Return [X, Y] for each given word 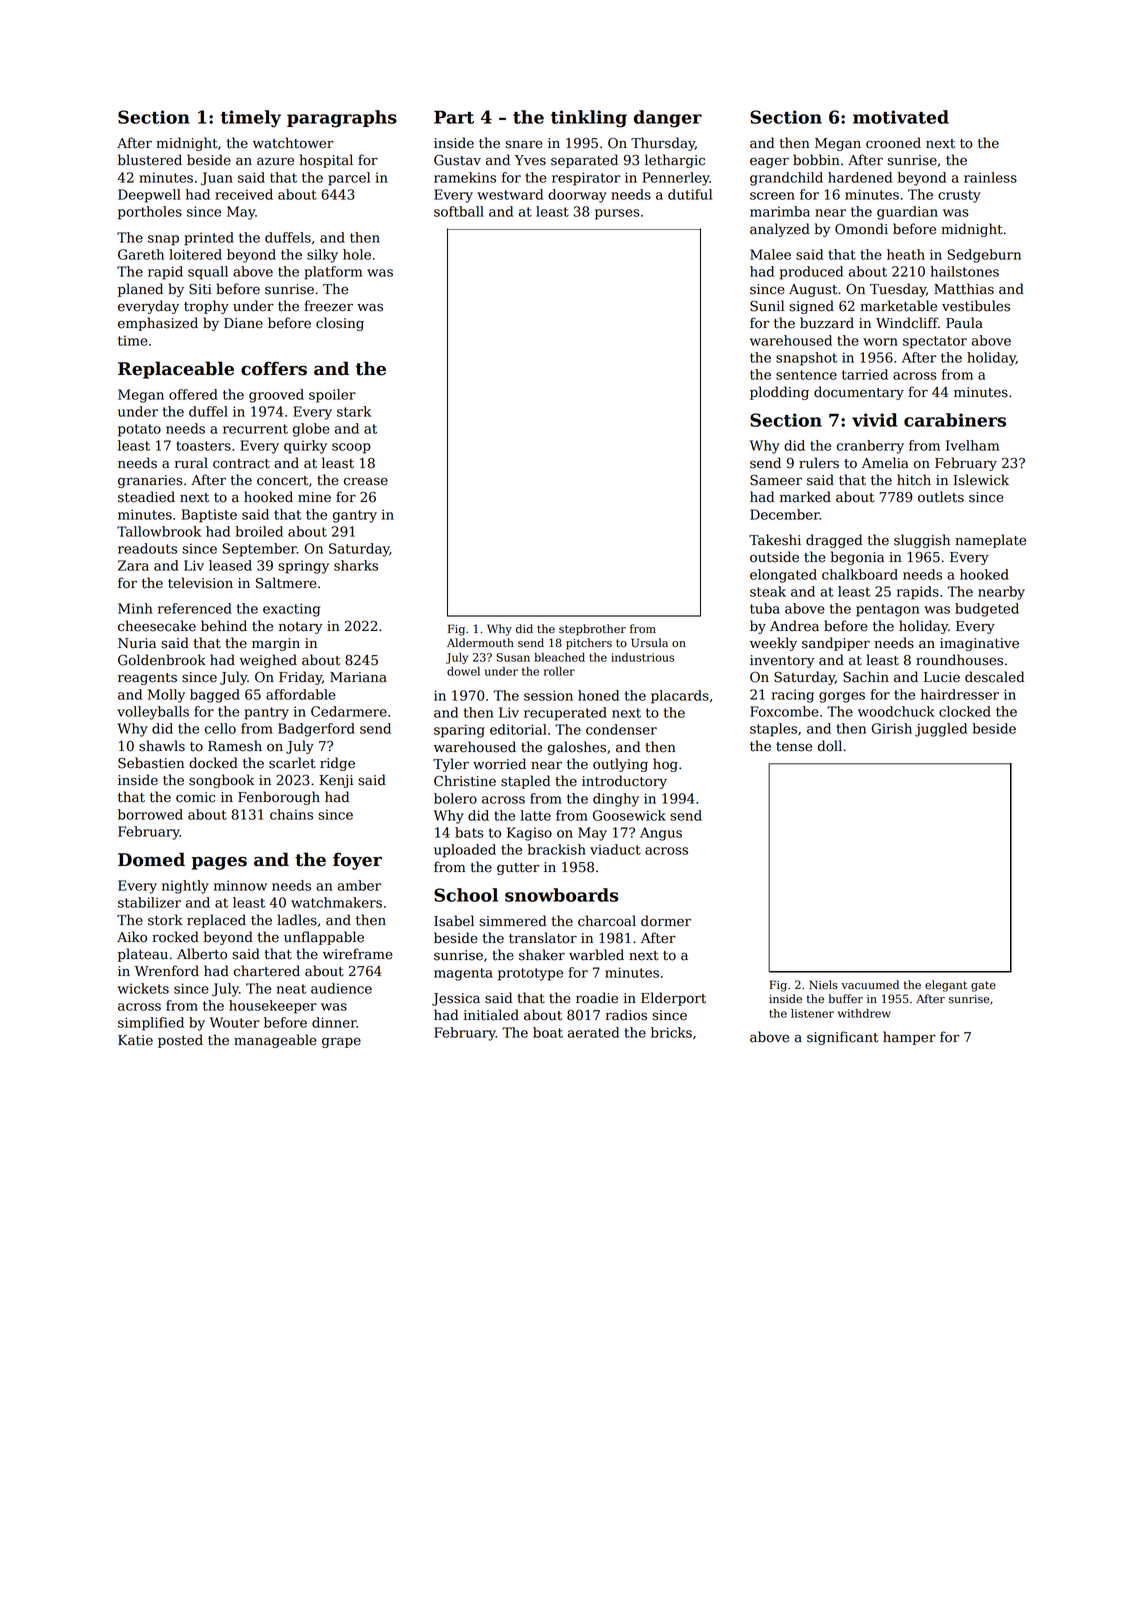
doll [830, 746]
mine [314, 497]
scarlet [292, 763]
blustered [150, 160]
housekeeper [273, 1007]
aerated [593, 1032]
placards [680, 697]
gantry [355, 516]
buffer [846, 999]
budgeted [987, 610]
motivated [901, 117]
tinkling [589, 119]
